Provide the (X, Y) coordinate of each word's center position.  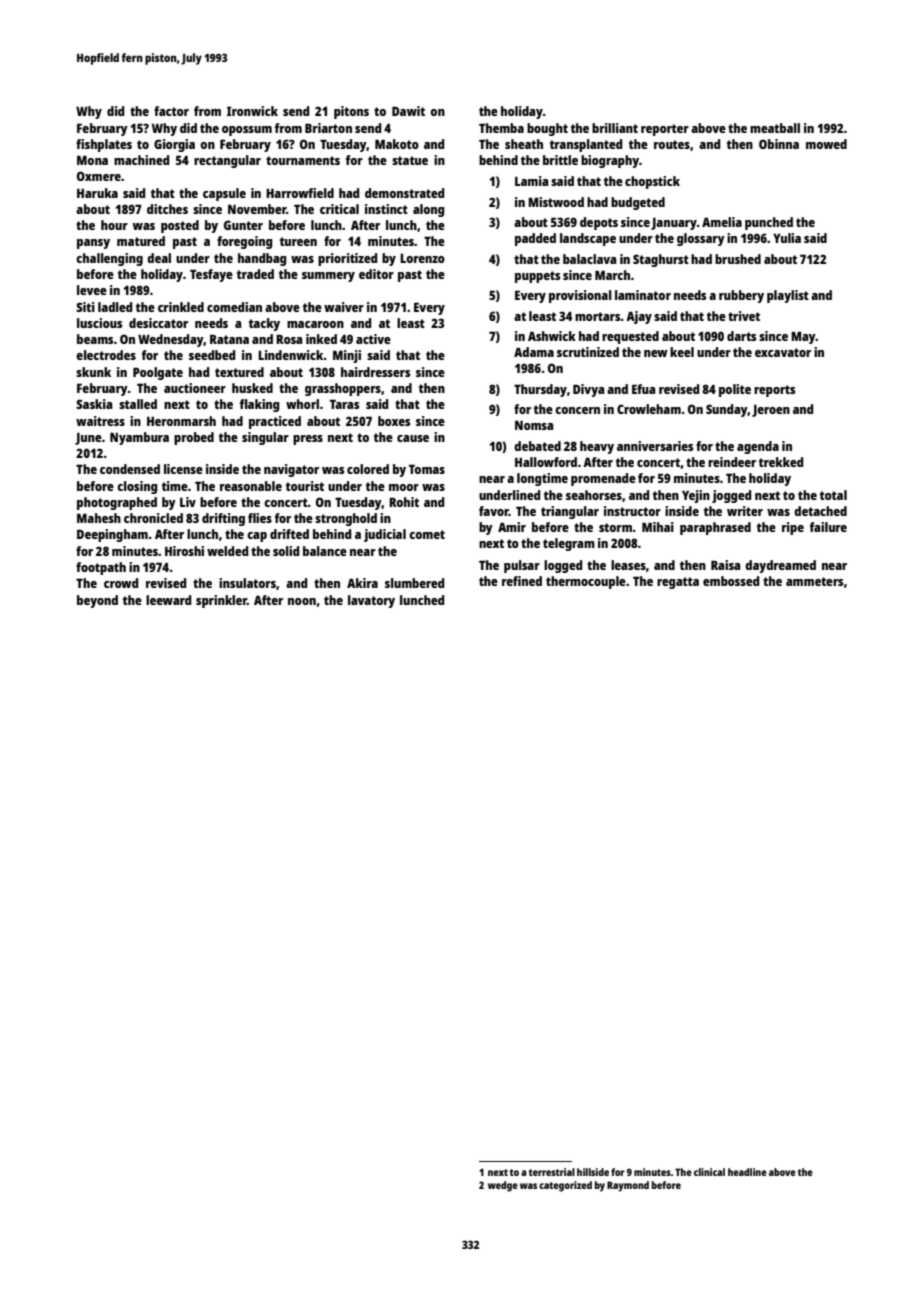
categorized (565, 1186)
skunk (93, 372)
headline (747, 1172)
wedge (503, 1186)
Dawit (408, 111)
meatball (775, 128)
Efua (643, 389)
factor (171, 111)
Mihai (658, 527)
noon (302, 601)
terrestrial (551, 1172)
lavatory (371, 601)
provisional (580, 296)
